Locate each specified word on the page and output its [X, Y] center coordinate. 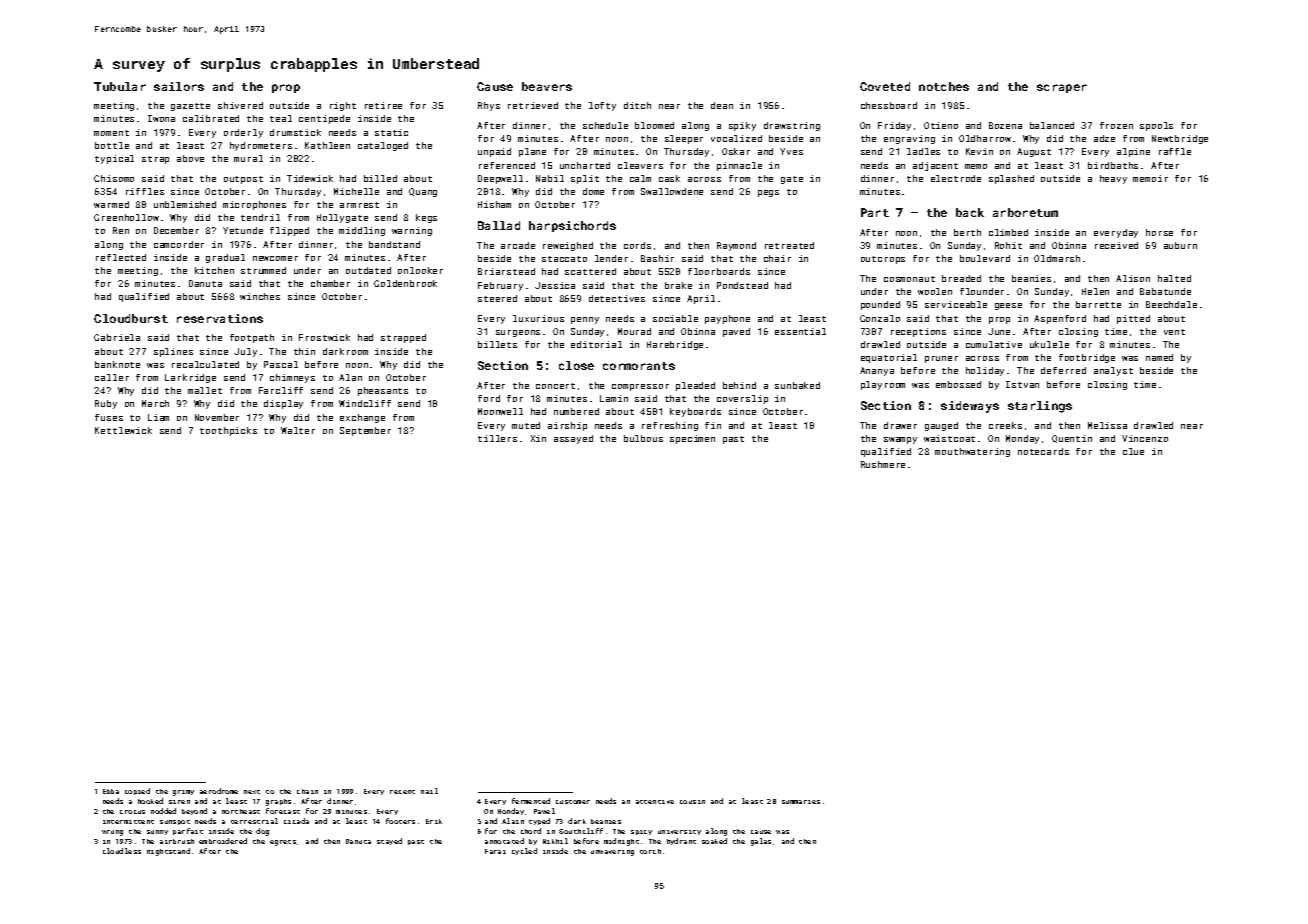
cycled [524, 851]
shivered [240, 105]
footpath [252, 338]
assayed [573, 439]
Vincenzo [1145, 438]
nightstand [168, 852]
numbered [576, 411]
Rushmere [883, 464]
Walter [298, 430]
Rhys [489, 106]
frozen [1116, 125]
